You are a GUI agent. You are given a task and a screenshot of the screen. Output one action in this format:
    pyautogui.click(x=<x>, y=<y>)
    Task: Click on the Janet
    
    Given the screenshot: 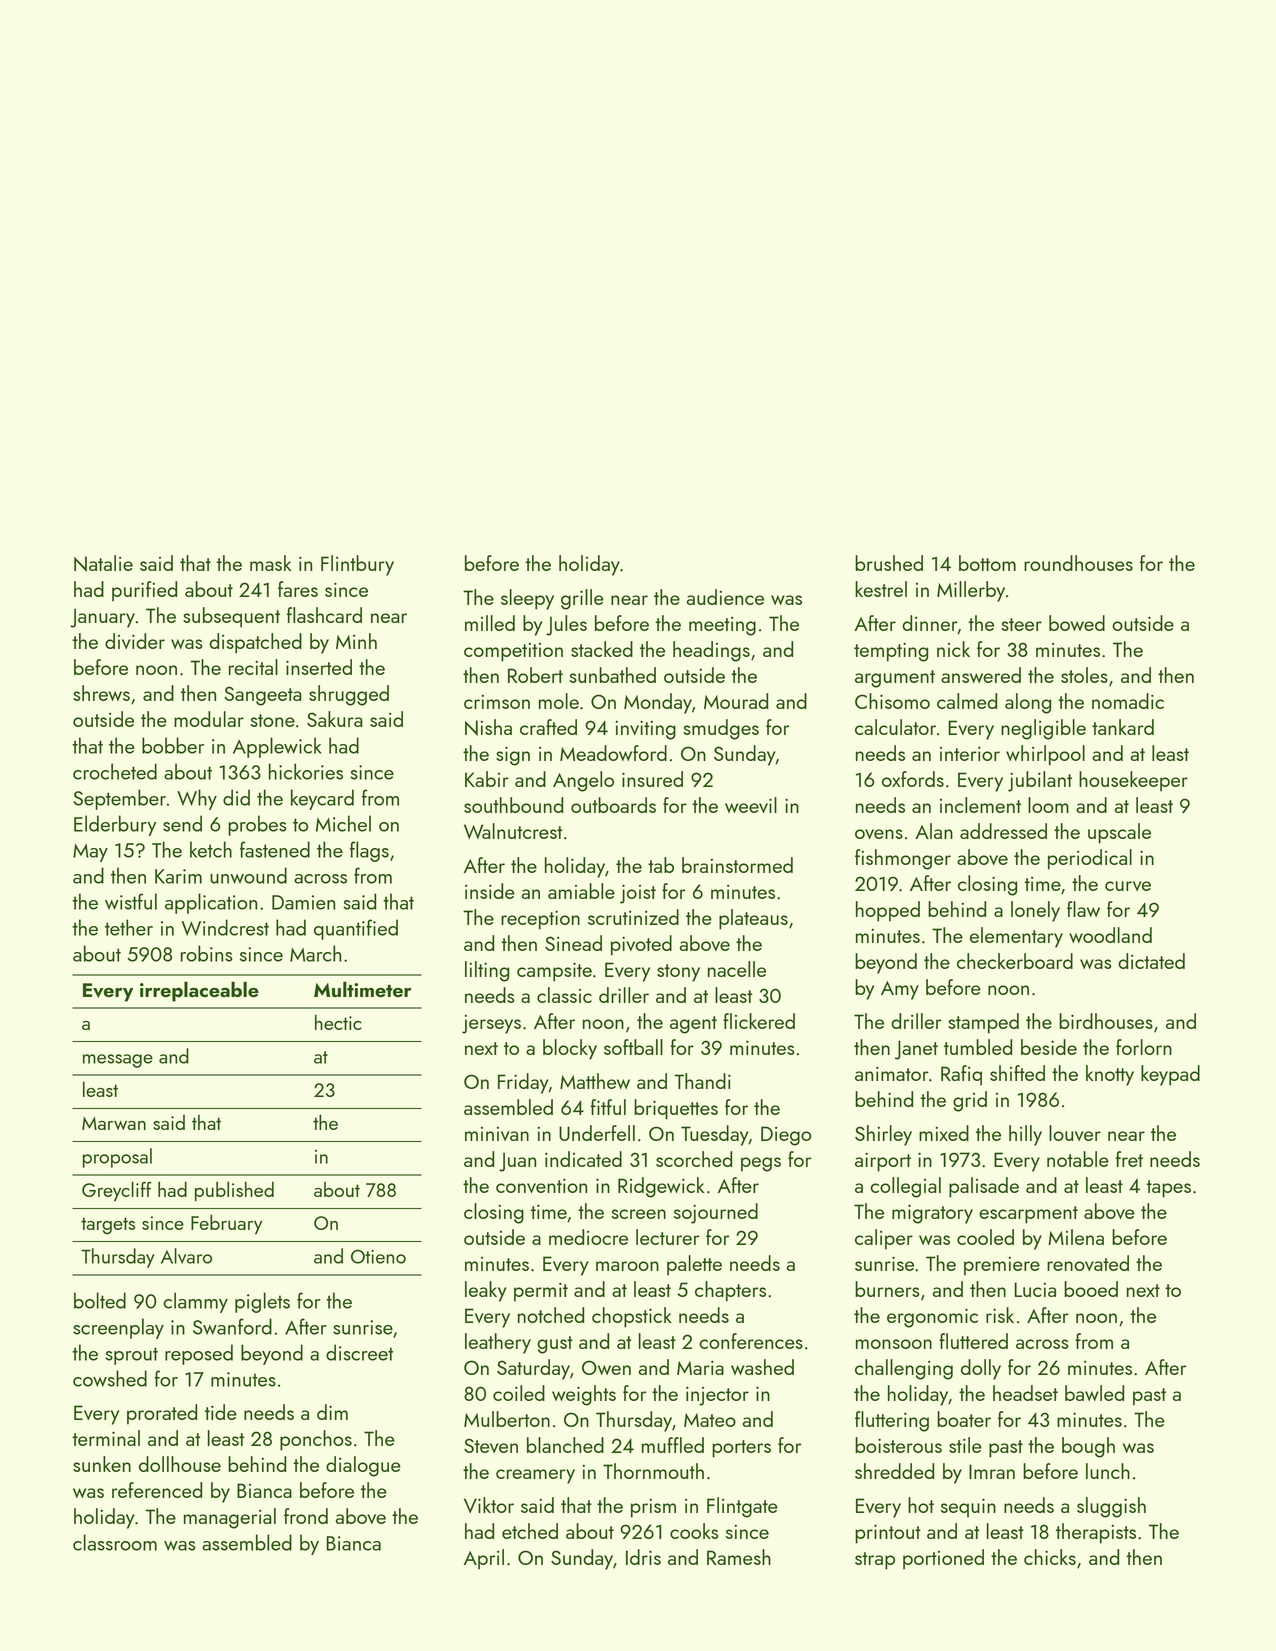 What is the action you would take?
    pyautogui.click(x=916, y=1050)
